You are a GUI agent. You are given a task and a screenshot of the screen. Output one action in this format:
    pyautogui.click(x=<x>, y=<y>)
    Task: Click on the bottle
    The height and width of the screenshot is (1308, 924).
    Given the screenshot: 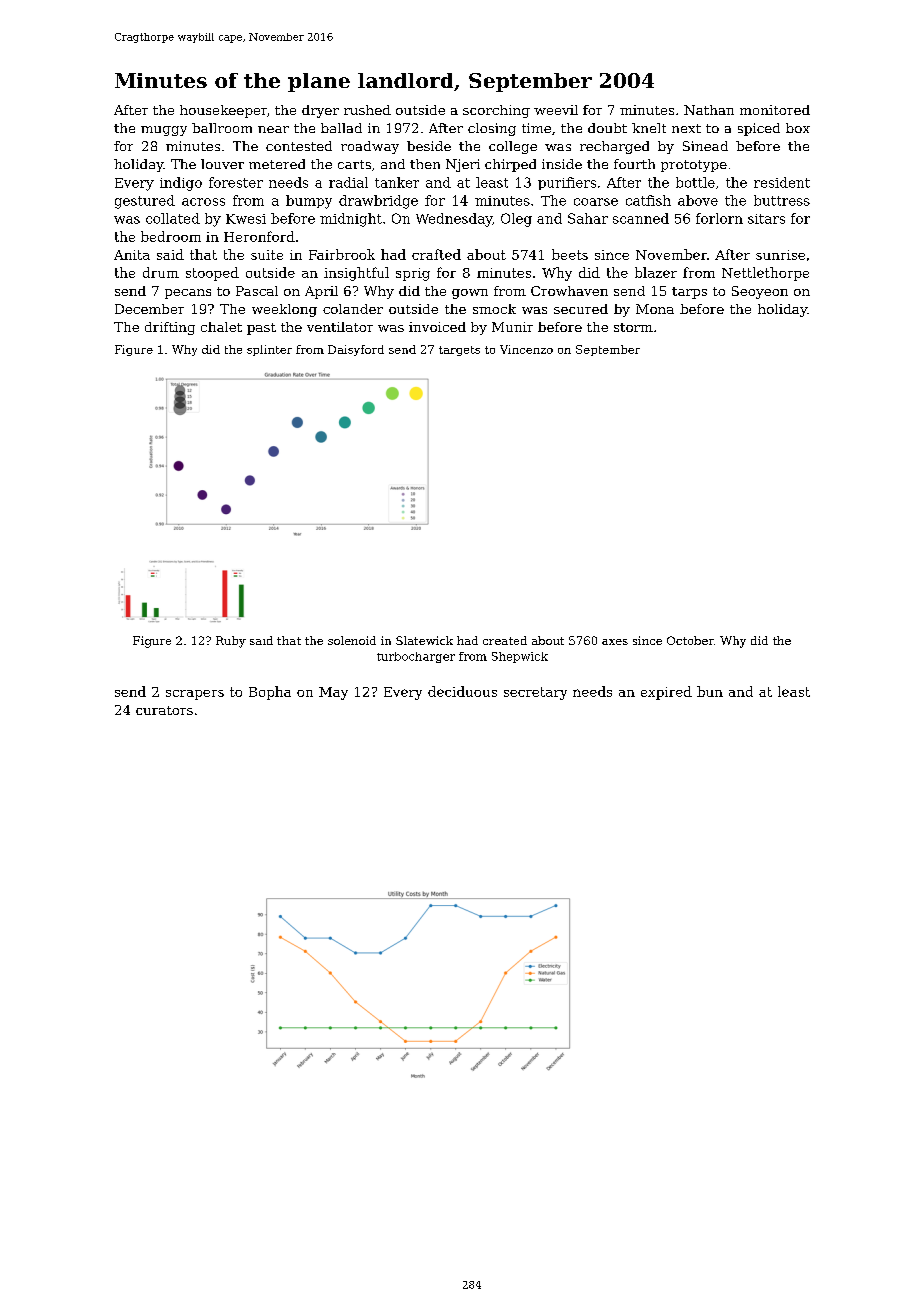 What is the action you would take?
    pyautogui.click(x=695, y=182)
